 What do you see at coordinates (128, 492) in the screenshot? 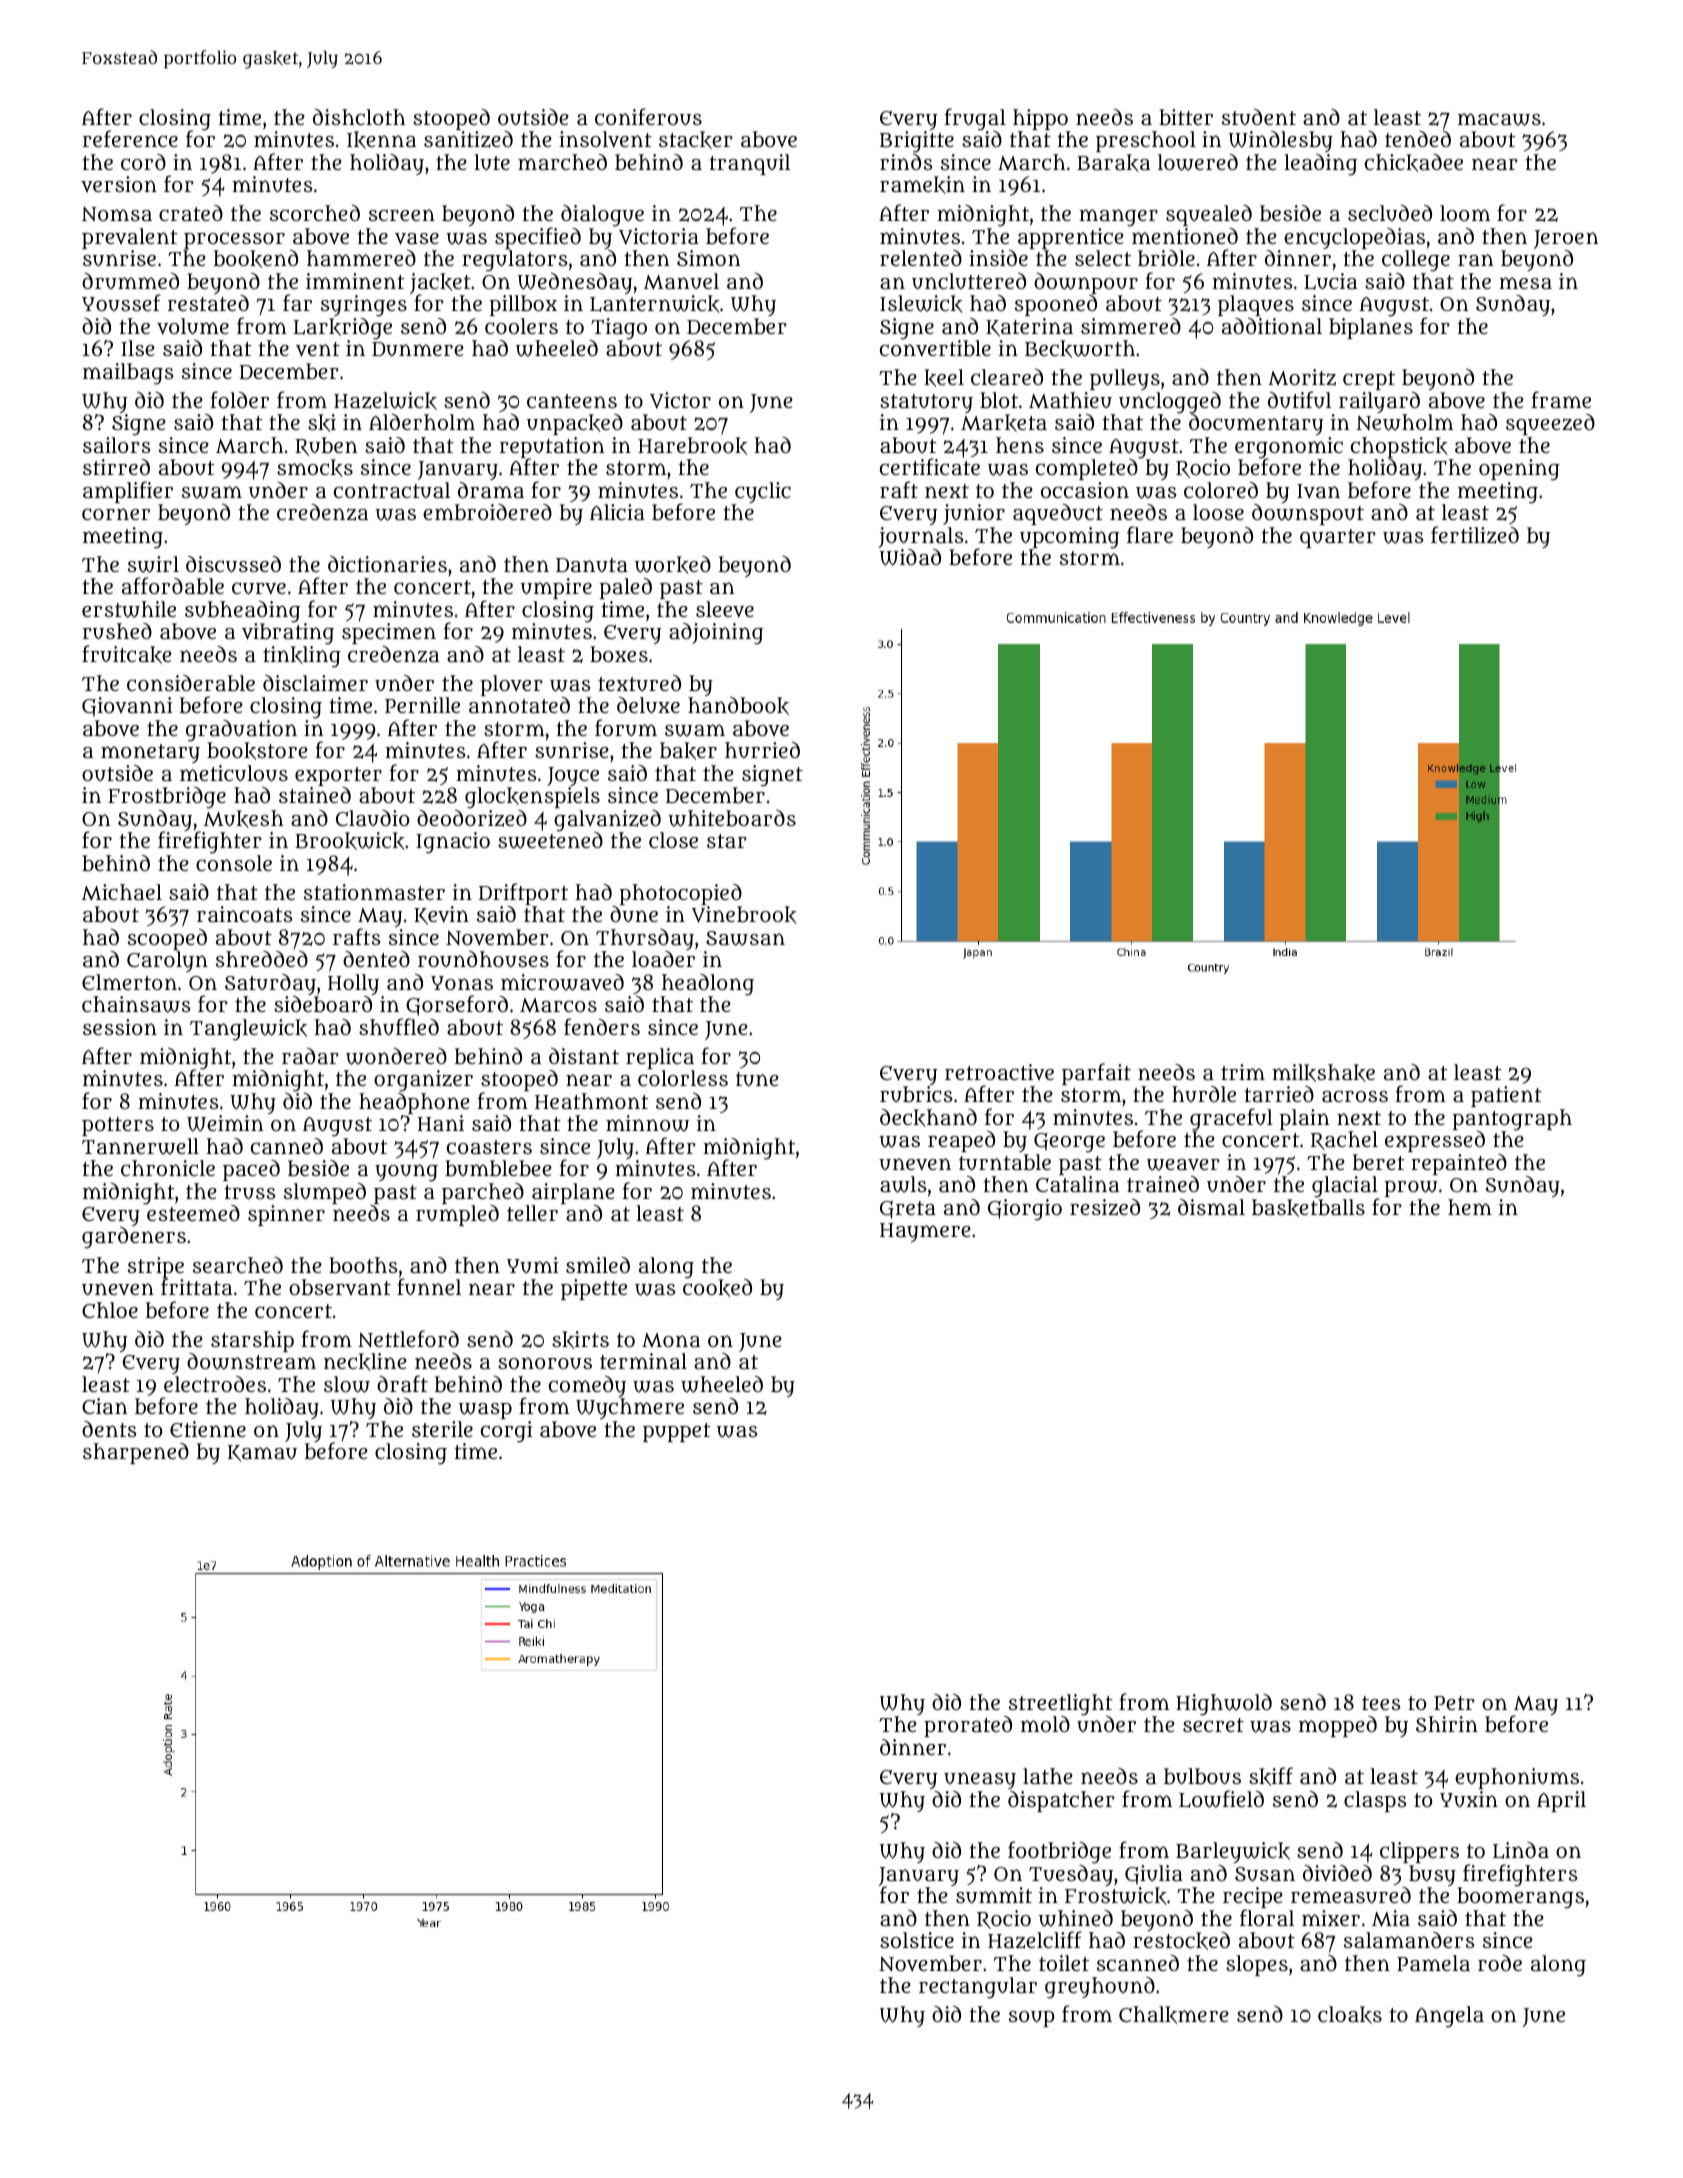
I see `amplifier` at bounding box center [128, 492].
